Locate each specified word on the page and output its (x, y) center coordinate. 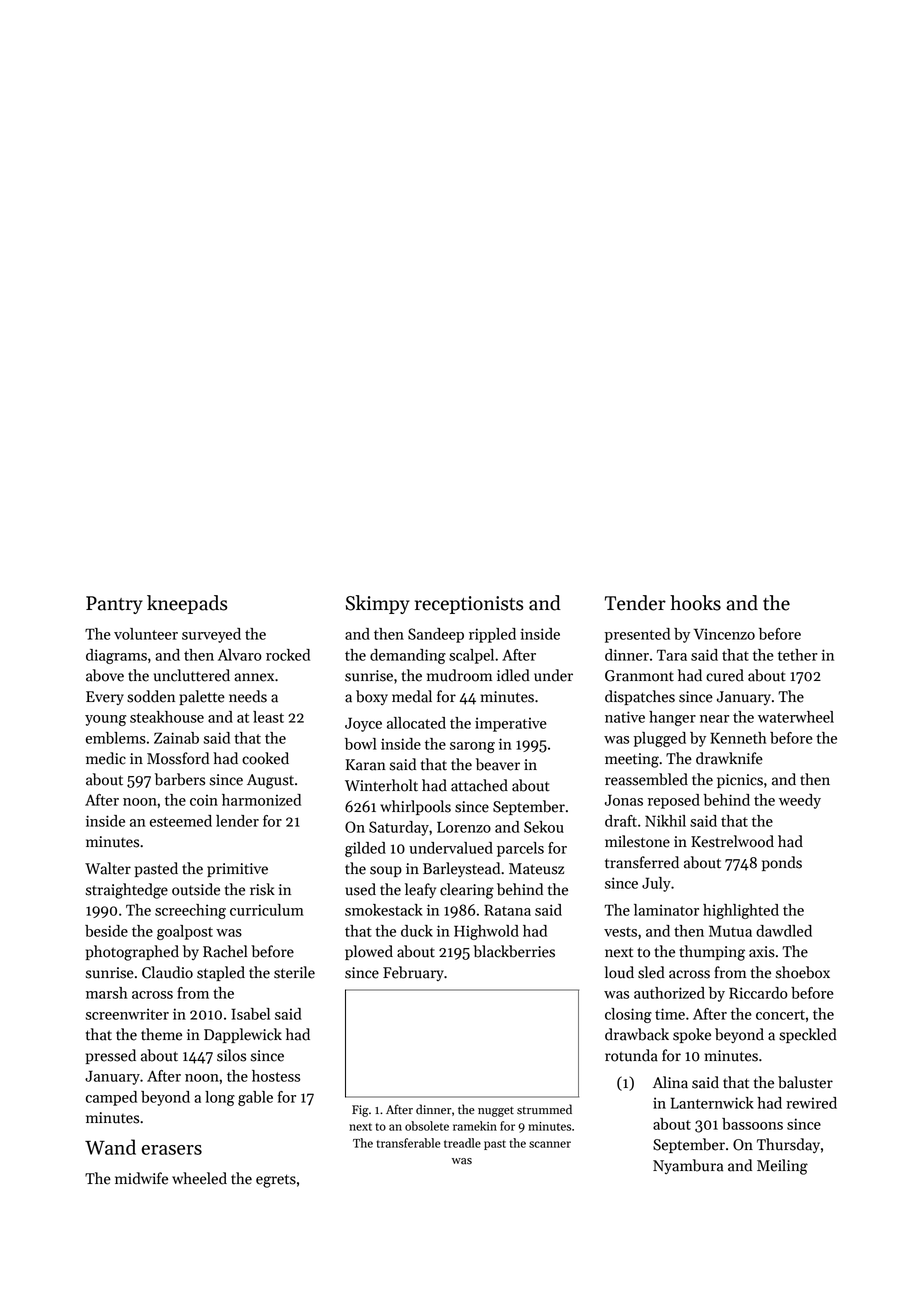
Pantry (114, 605)
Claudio (167, 972)
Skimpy (378, 604)
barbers (180, 779)
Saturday (399, 828)
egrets (276, 1181)
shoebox (802, 972)
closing (628, 1015)
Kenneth (738, 738)
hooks (695, 603)
